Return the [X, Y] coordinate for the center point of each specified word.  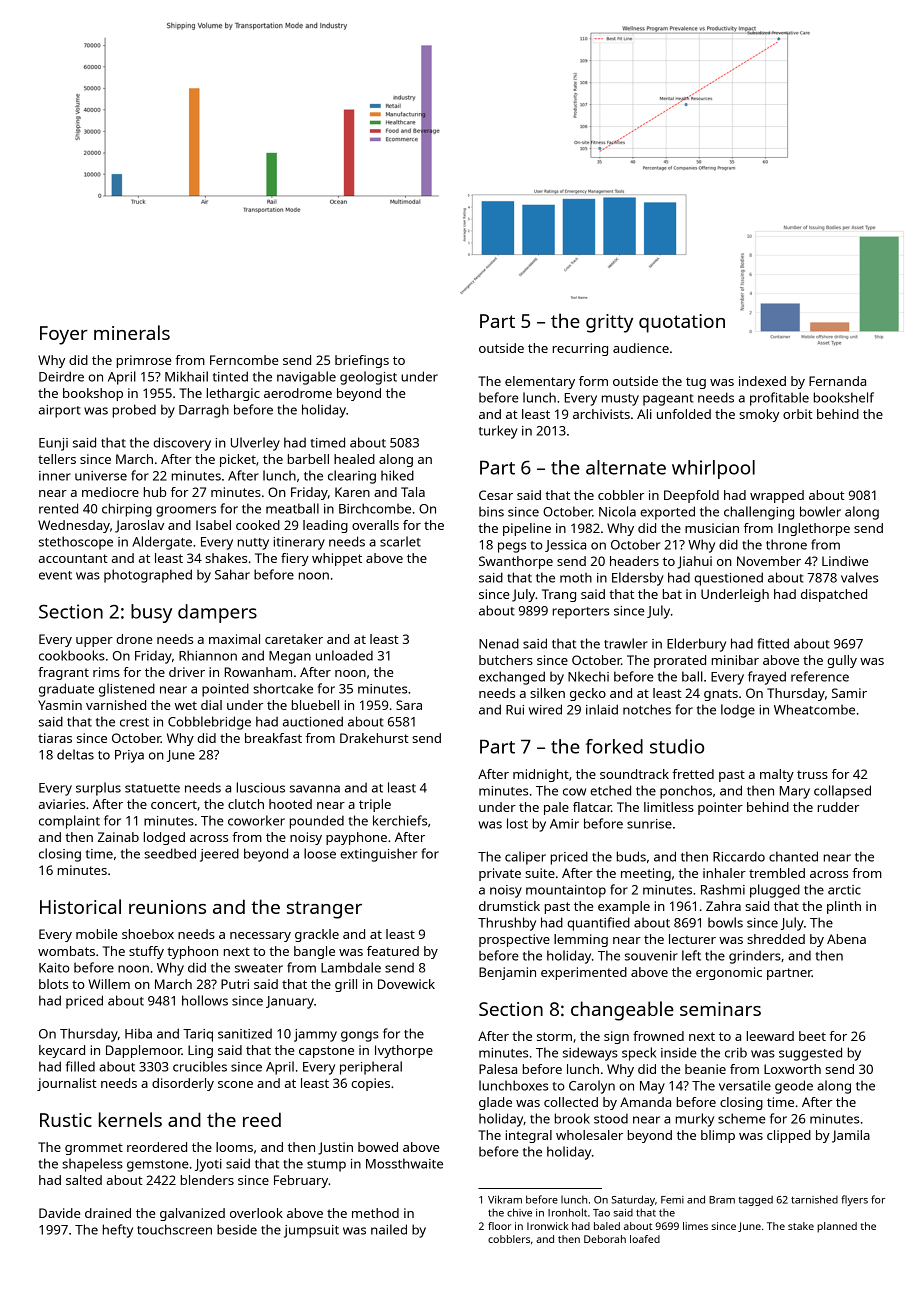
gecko [588, 694]
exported [667, 513]
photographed [148, 576]
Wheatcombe [814, 709]
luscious [261, 787]
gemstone [158, 1166]
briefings [362, 361]
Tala [413, 492]
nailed [389, 1229]
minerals [132, 332]
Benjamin [507, 973]
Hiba [138, 1034]
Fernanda [837, 381]
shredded [776, 939]
